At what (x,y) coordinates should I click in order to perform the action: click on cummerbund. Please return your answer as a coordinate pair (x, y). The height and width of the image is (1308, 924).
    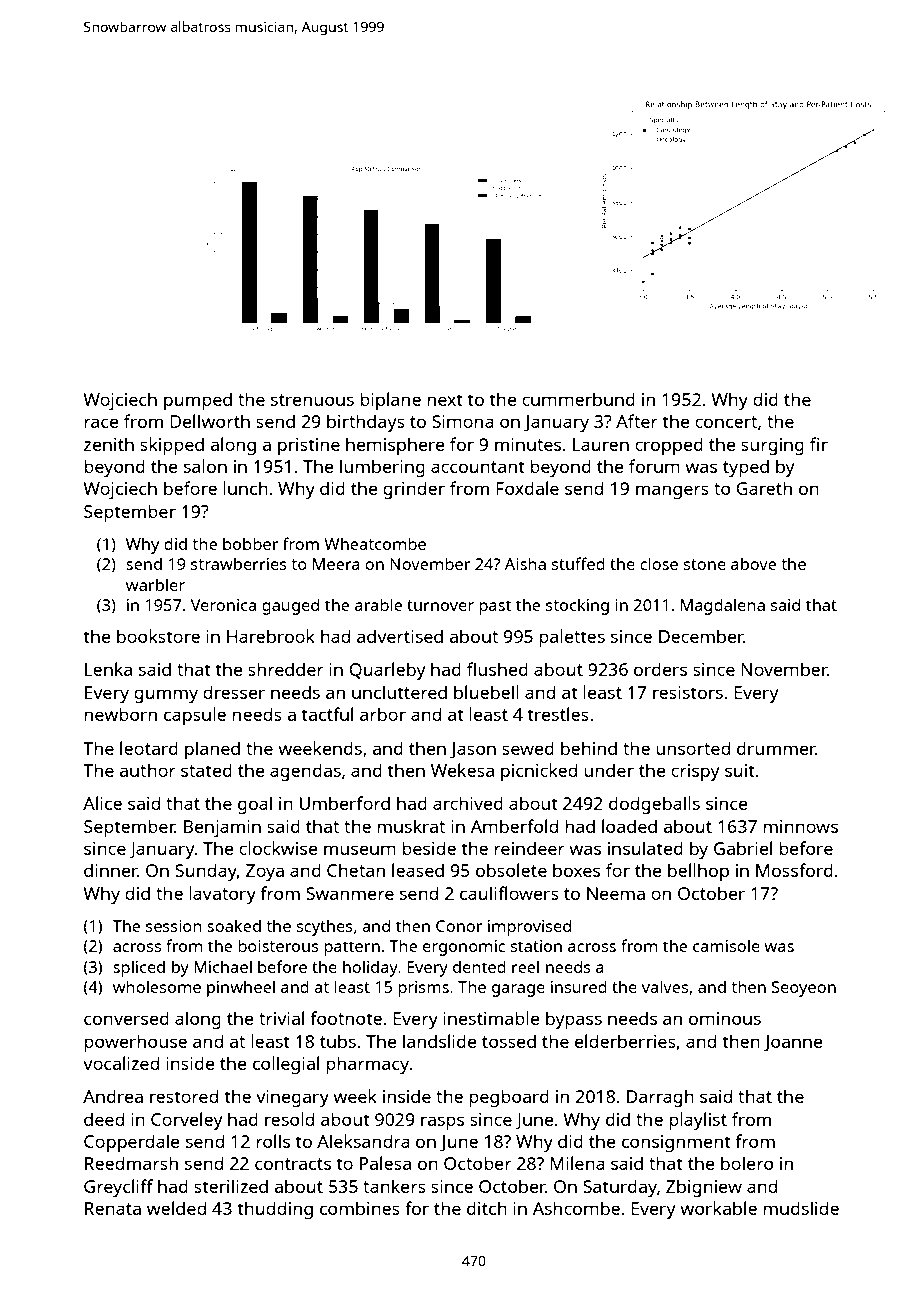
    Looking at the image, I should click on (578, 399).
